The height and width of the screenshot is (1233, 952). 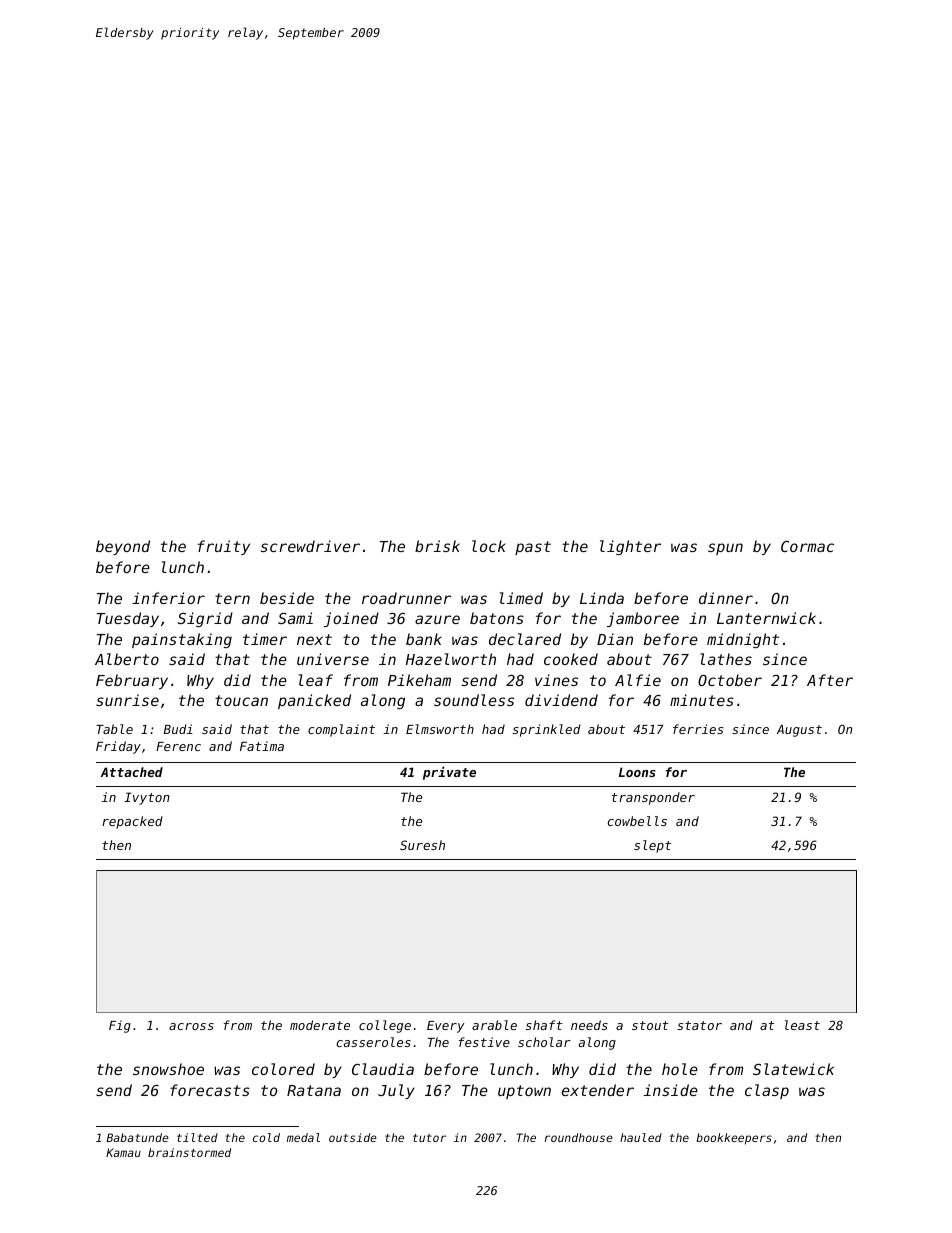 What do you see at coordinates (734, 1139) in the screenshot?
I see `bookkeepers` at bounding box center [734, 1139].
